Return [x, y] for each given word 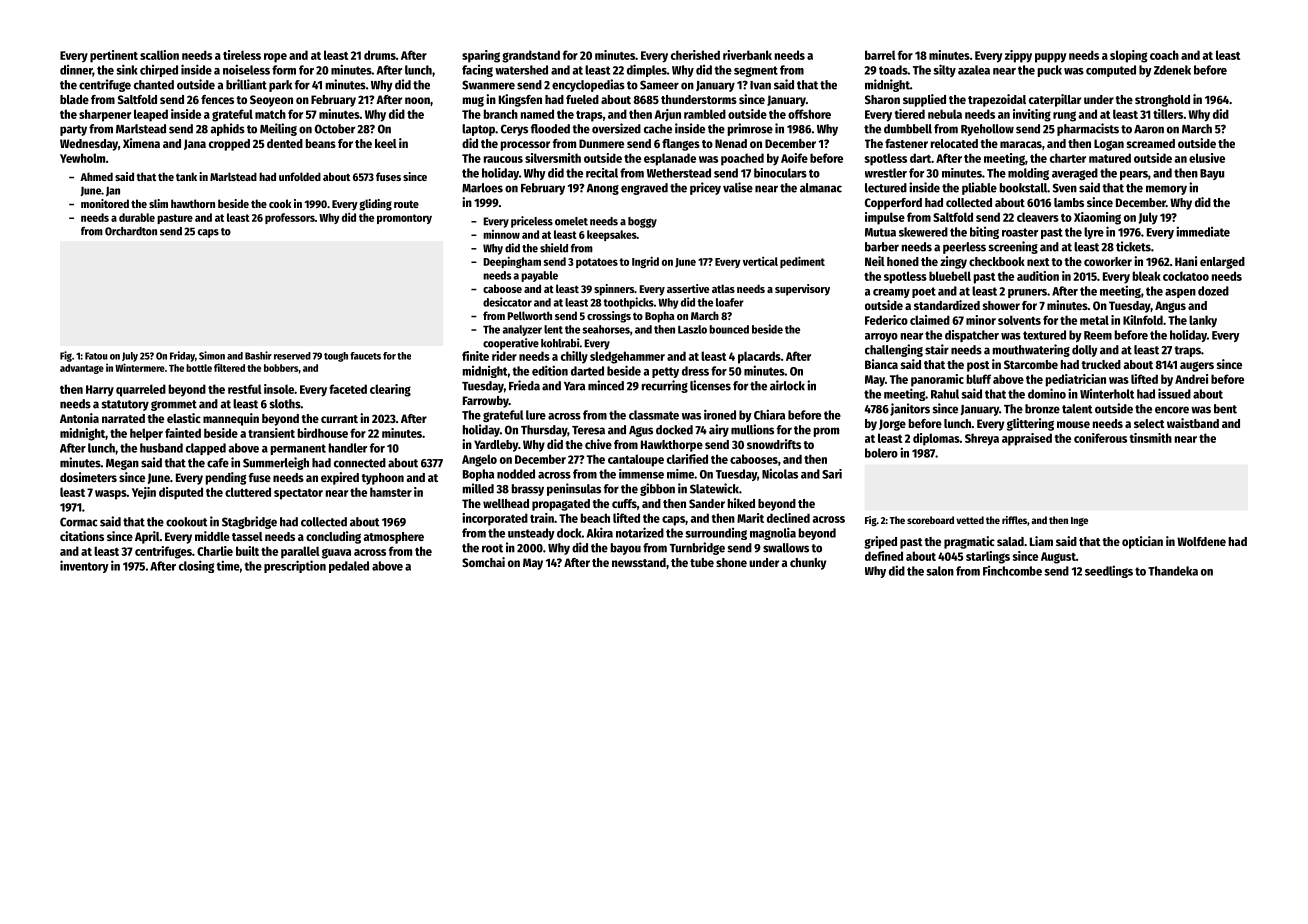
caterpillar [1055, 100]
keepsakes [612, 235]
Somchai [483, 562]
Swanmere [488, 85]
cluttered [248, 492]
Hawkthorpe [672, 446]
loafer [730, 302]
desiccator [507, 302]
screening [1013, 247]
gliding [375, 205]
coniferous [1100, 438]
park [280, 86]
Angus [1170, 307]
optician [1142, 542]
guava [336, 553]
